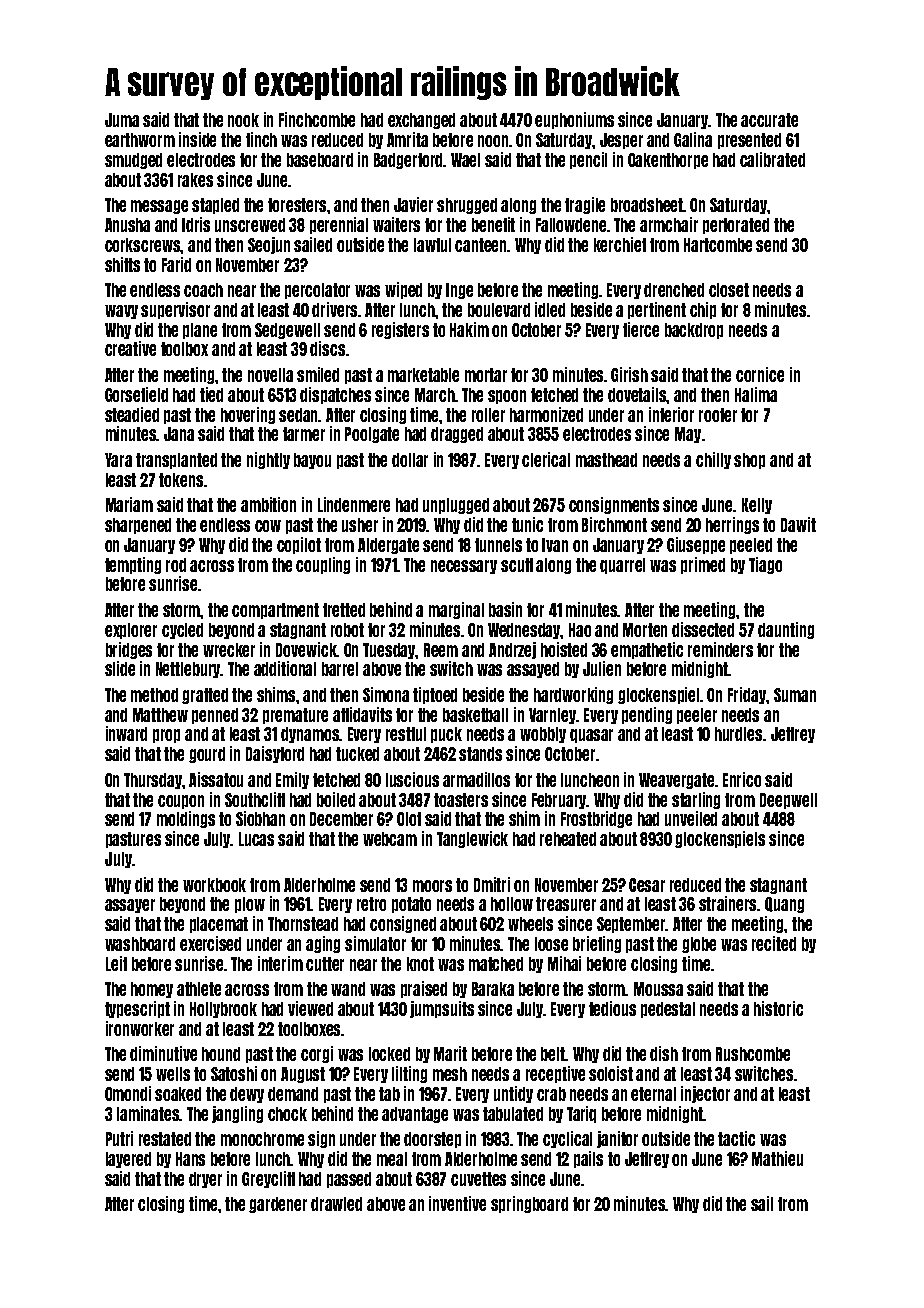 Image resolution: width=924 pixels, height=1308 pixels. I want to click on Juma, so click(122, 120).
